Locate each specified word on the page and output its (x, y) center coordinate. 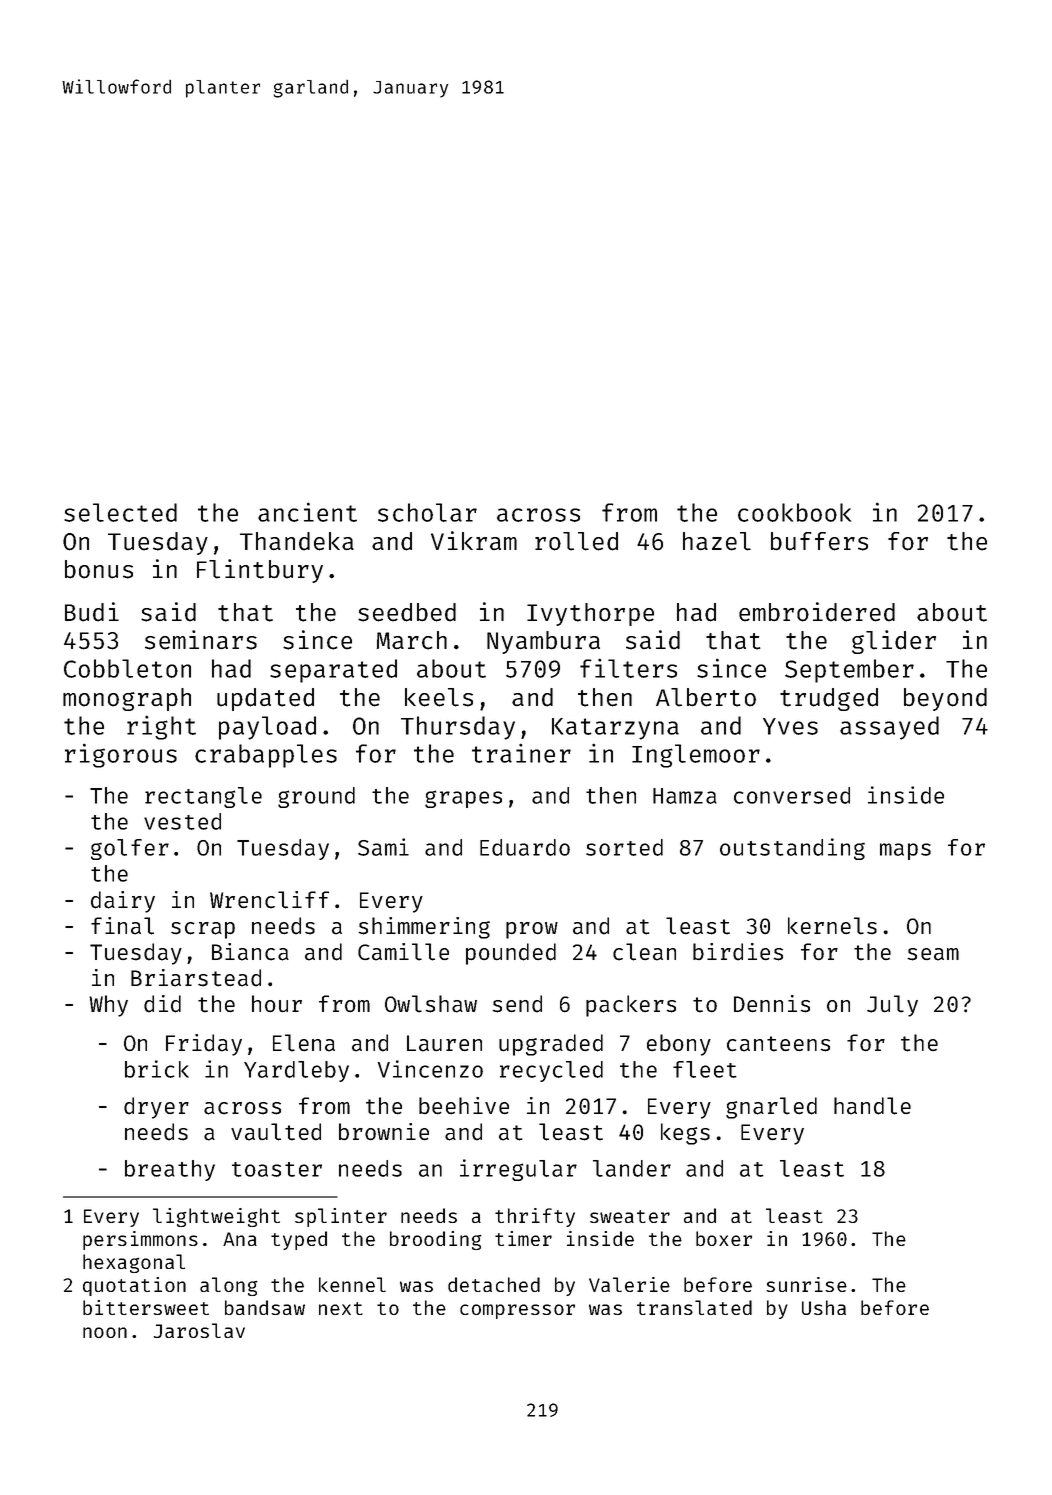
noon (105, 1332)
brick (157, 1069)
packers (631, 1006)
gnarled (771, 1108)
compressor (517, 1311)
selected (120, 512)
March (412, 640)
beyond (945, 699)
